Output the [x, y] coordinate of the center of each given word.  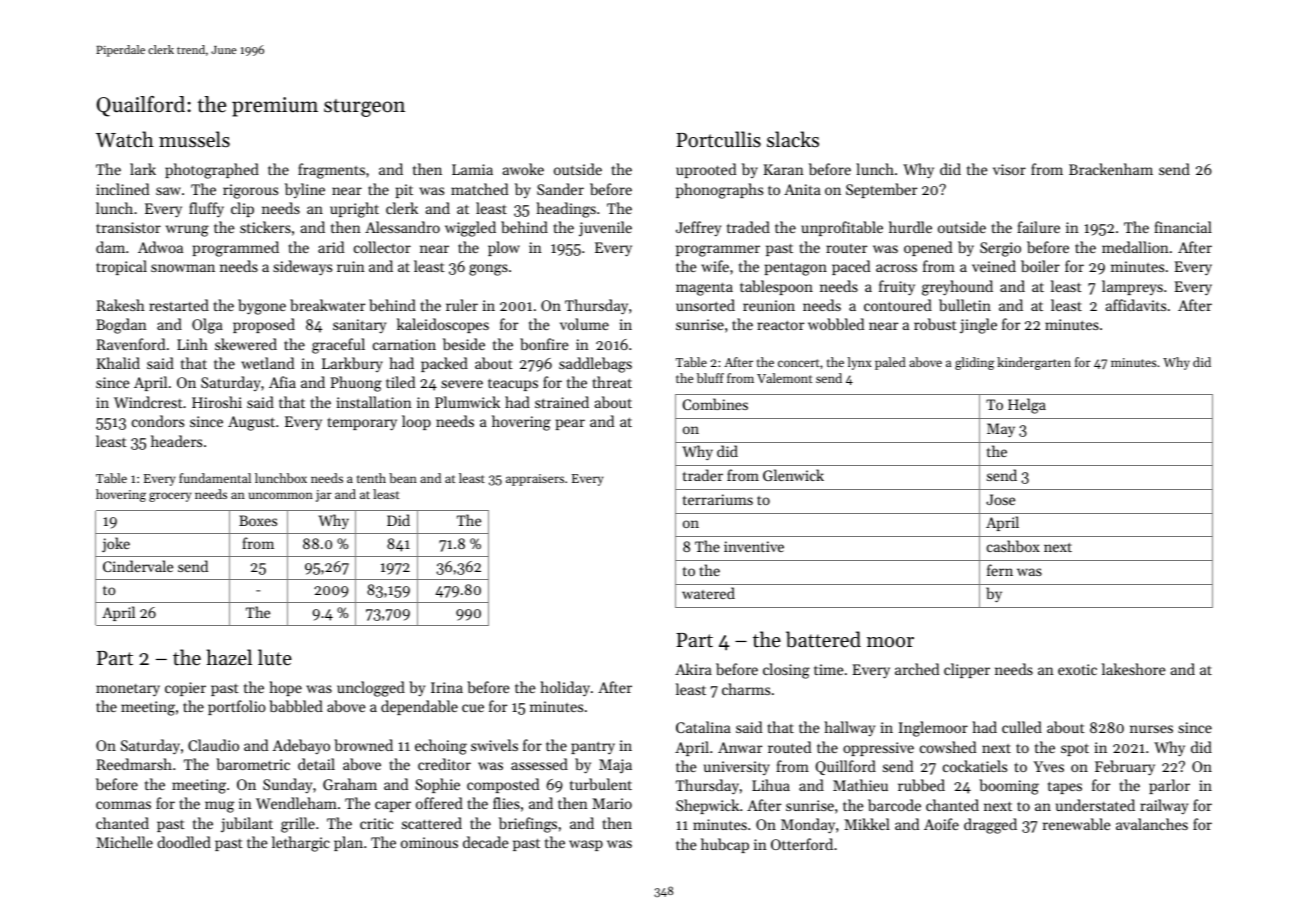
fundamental [215, 478]
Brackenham [1111, 169]
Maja [615, 766]
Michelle [124, 842]
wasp [586, 845]
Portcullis [718, 139]
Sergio [1000, 249]
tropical [121, 267]
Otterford [802, 844]
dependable [419, 707]
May [1001, 430]
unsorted [705, 305]
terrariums [718, 499]
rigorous [250, 191]
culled [1022, 727]
